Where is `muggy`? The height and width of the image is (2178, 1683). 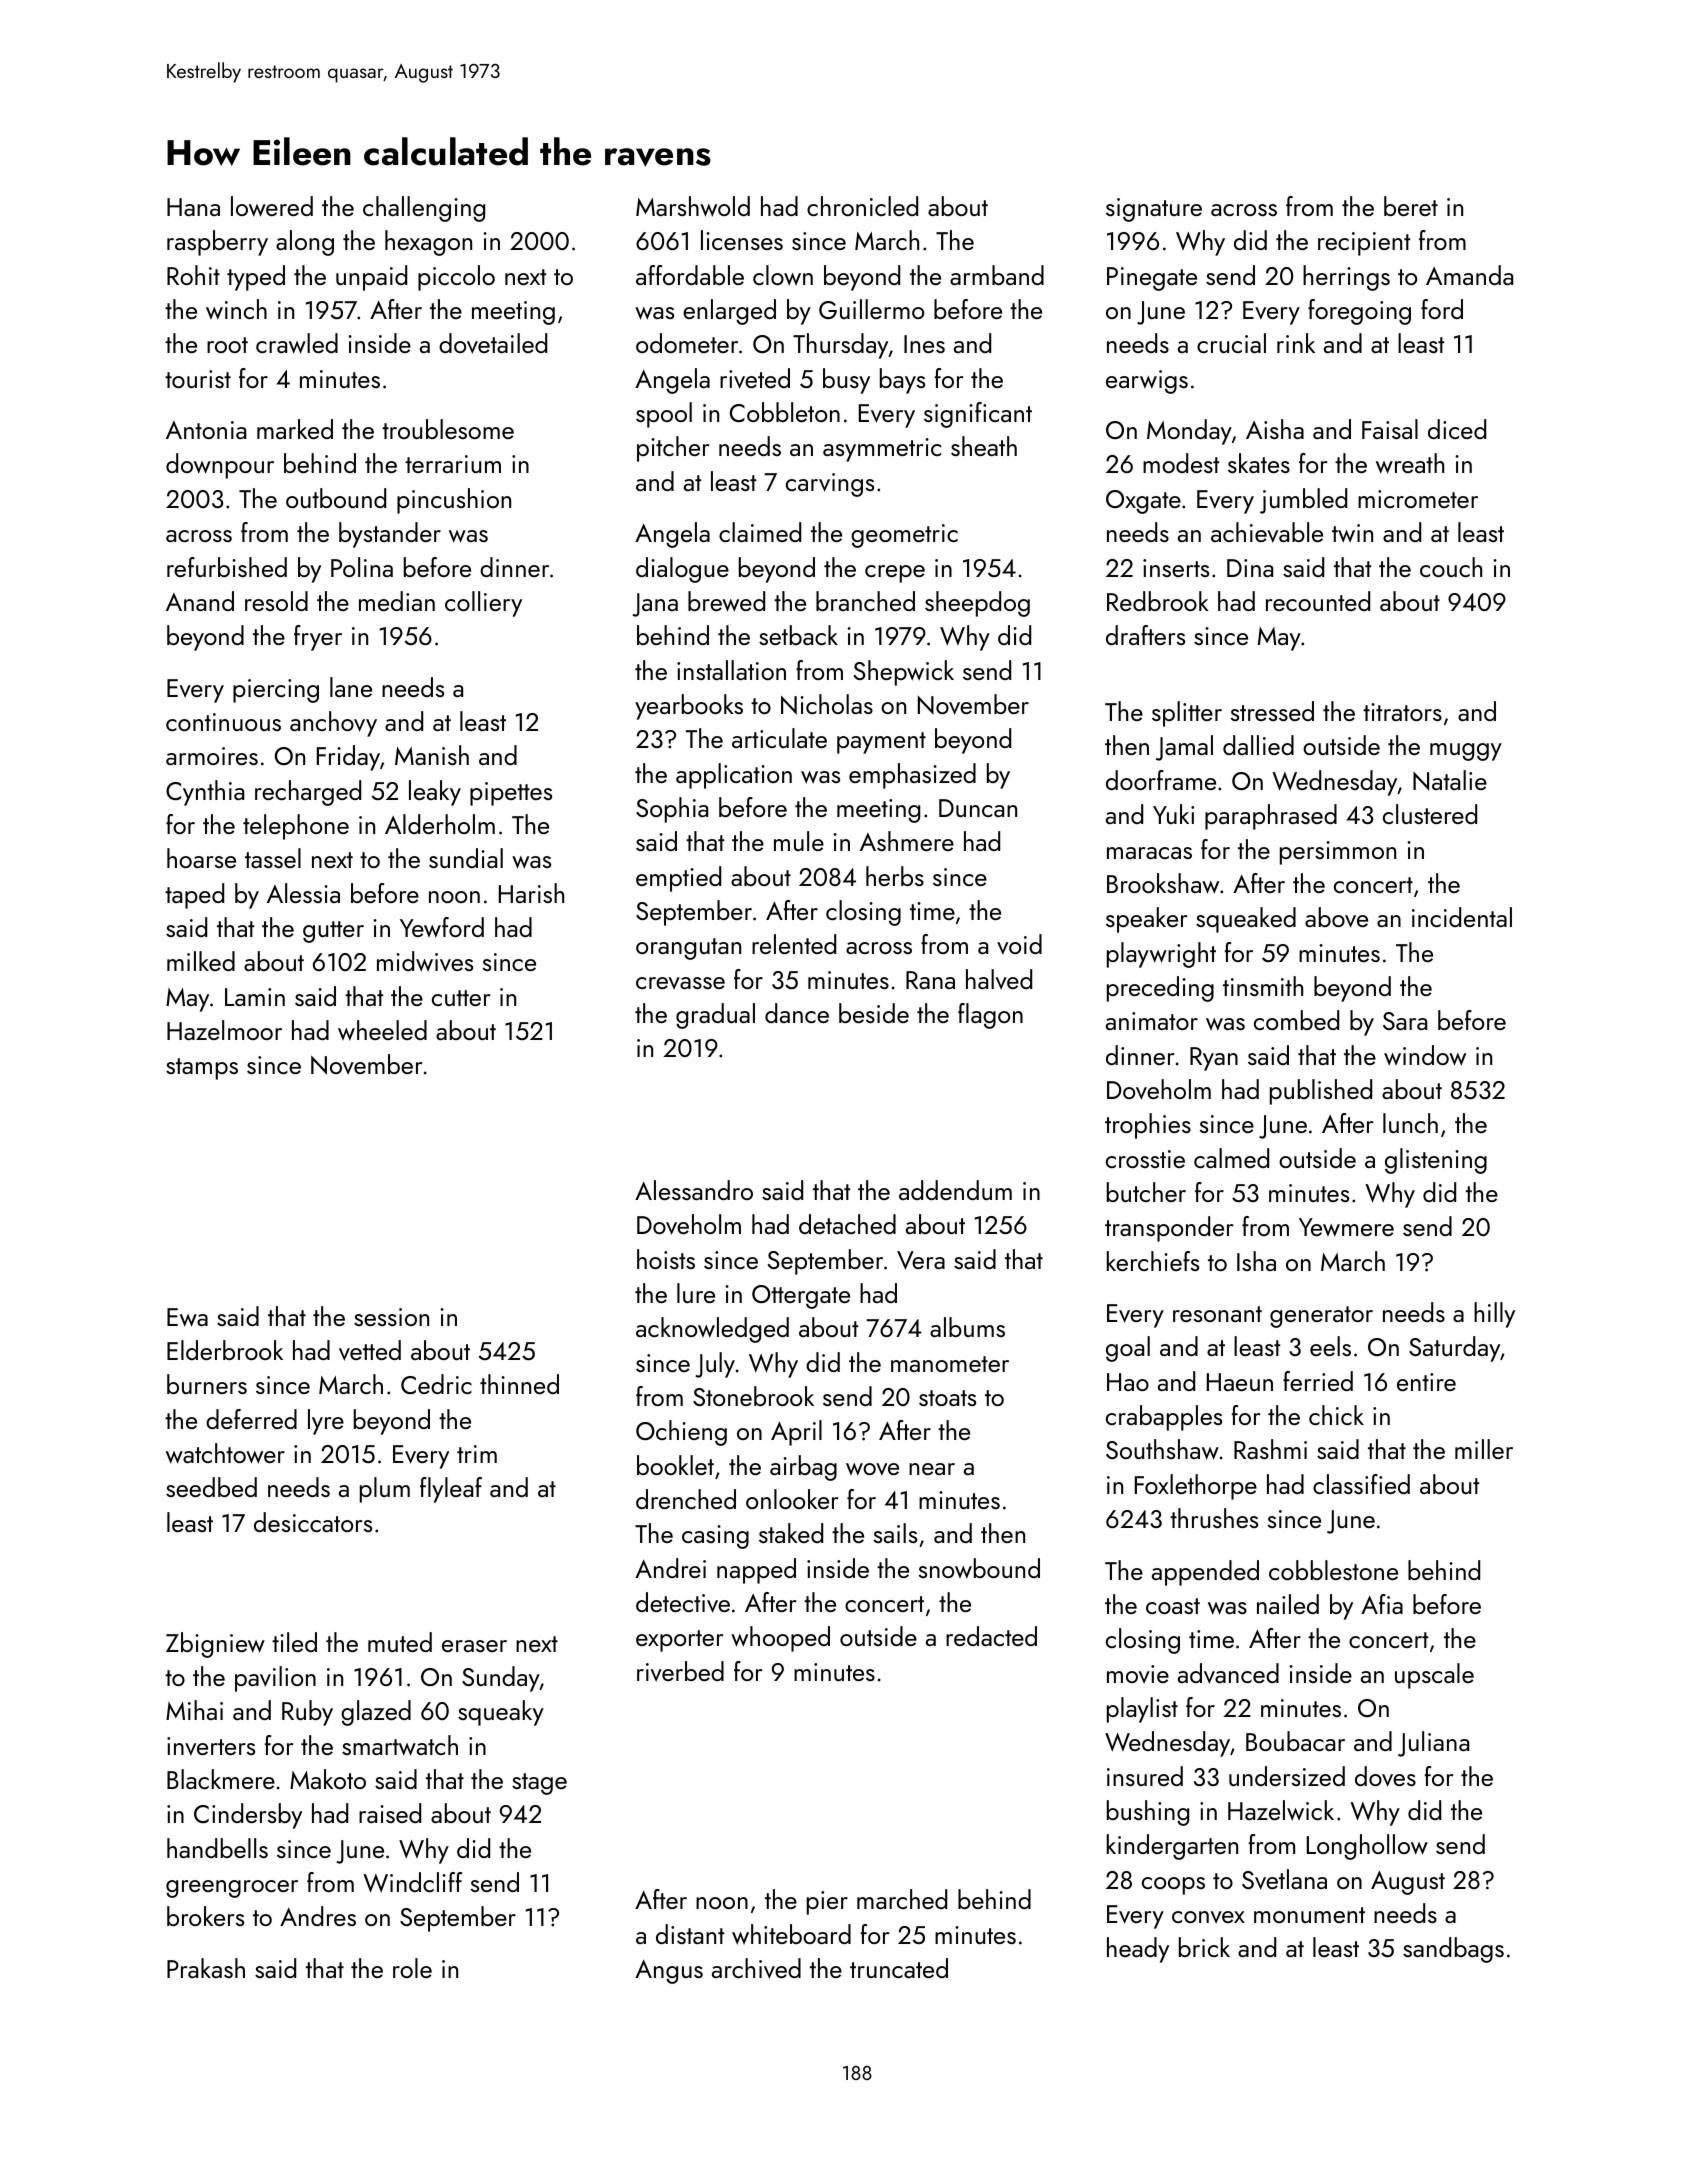 muggy is located at coordinates (1466, 752).
